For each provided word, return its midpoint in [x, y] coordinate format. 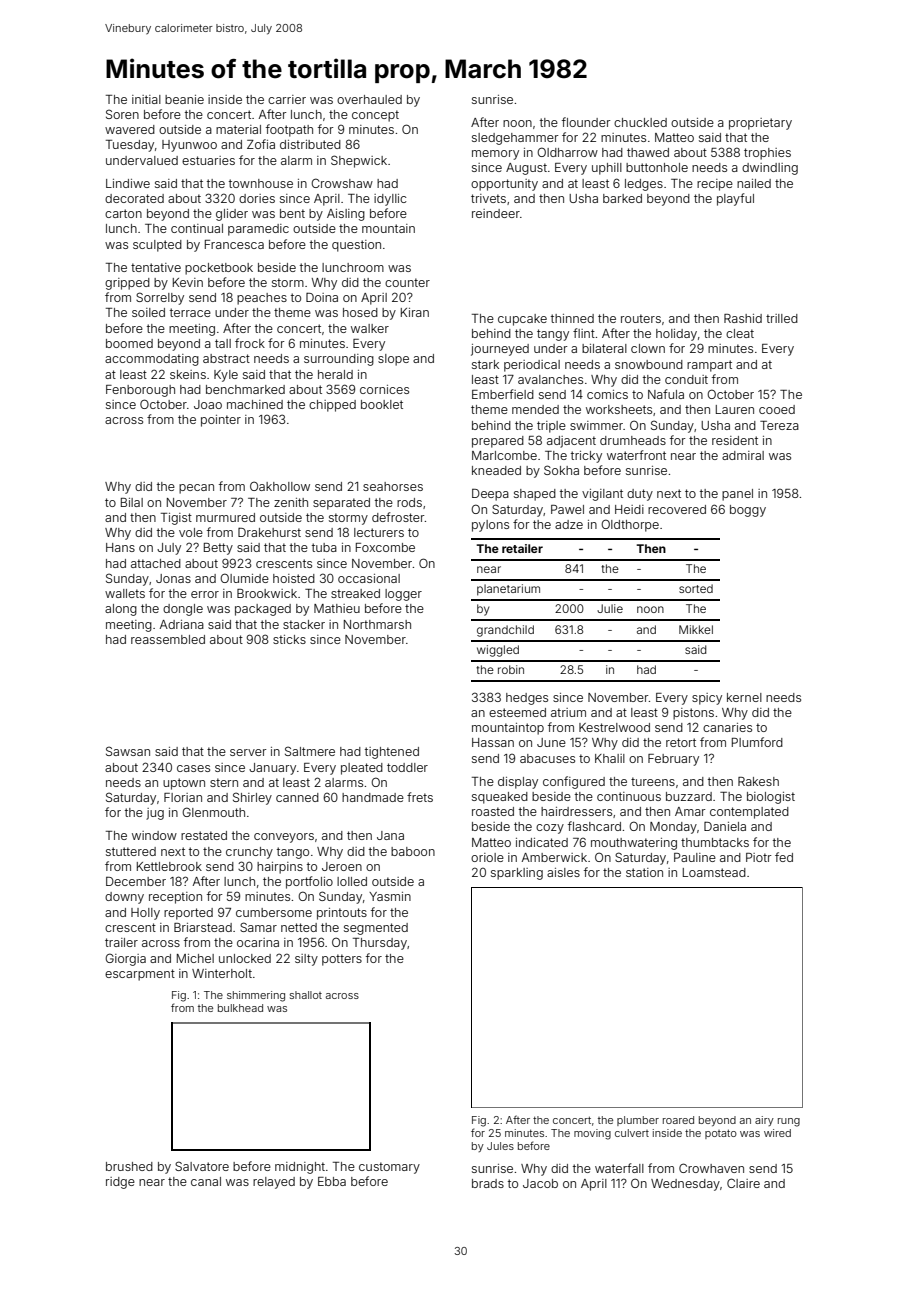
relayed [274, 1183]
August [526, 169]
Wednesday [685, 1185]
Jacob [540, 1183]
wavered [130, 129]
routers [641, 318]
